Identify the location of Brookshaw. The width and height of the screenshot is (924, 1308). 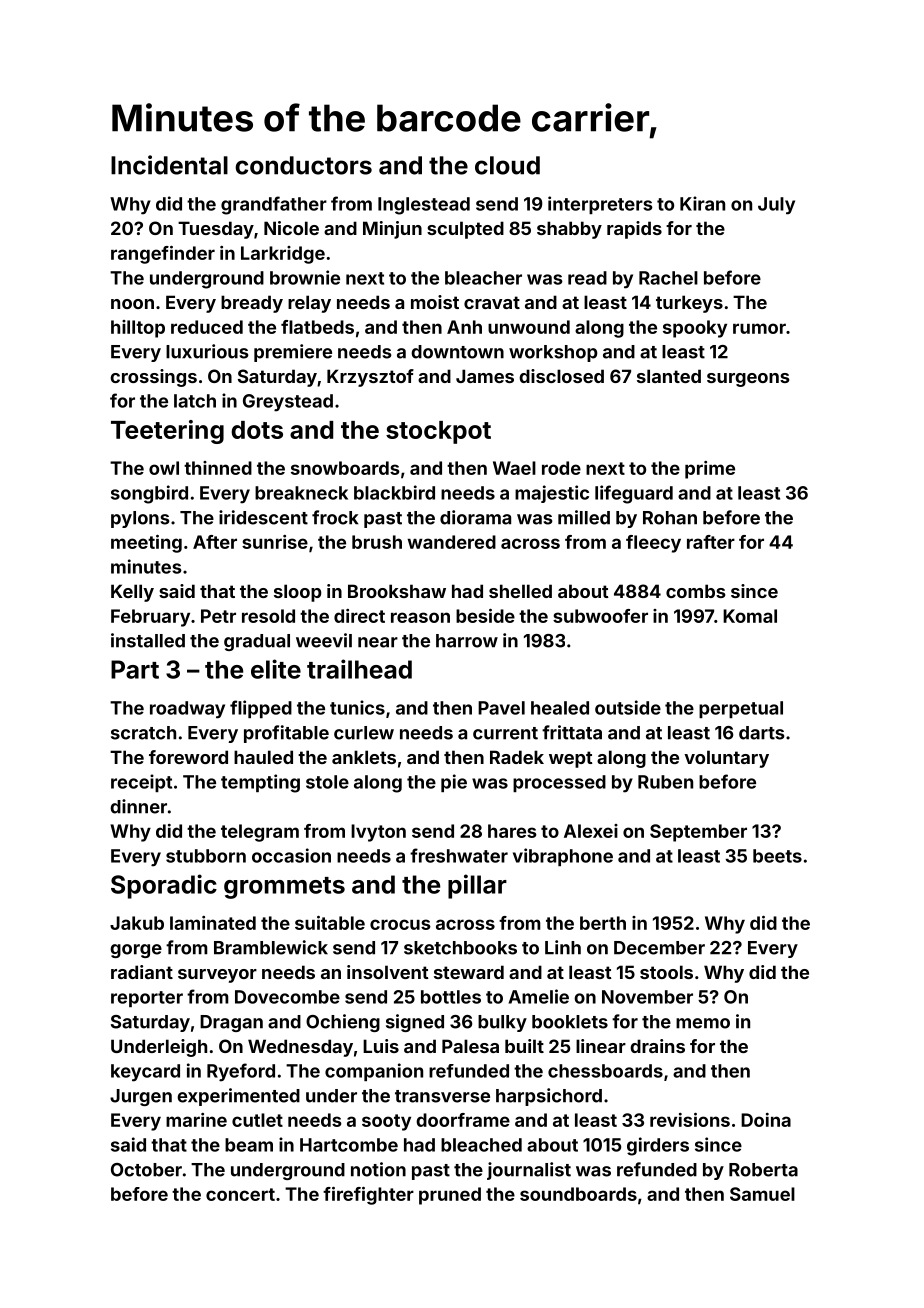
(397, 591).
